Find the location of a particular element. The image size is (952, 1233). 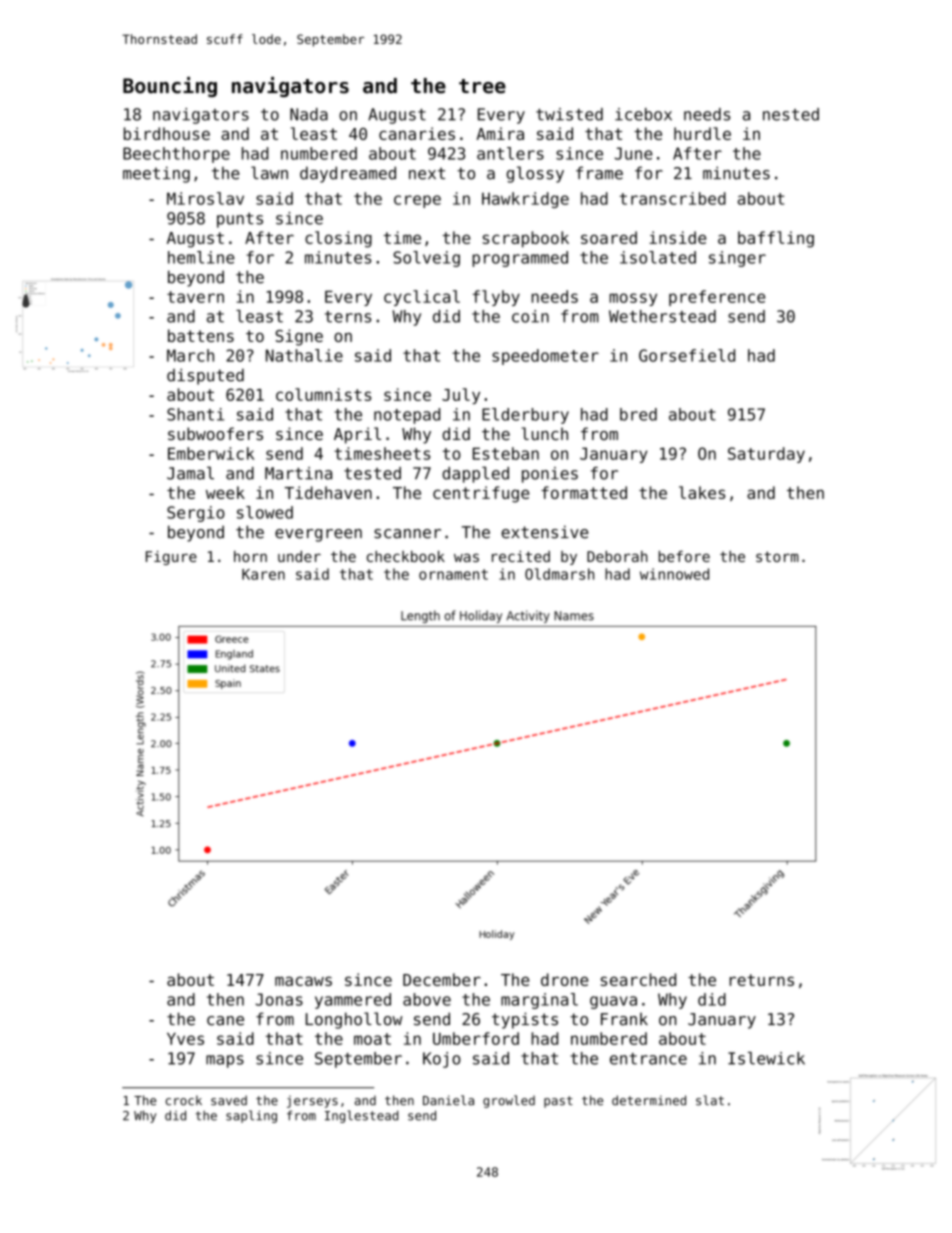

macaws is located at coordinates (303, 981).
